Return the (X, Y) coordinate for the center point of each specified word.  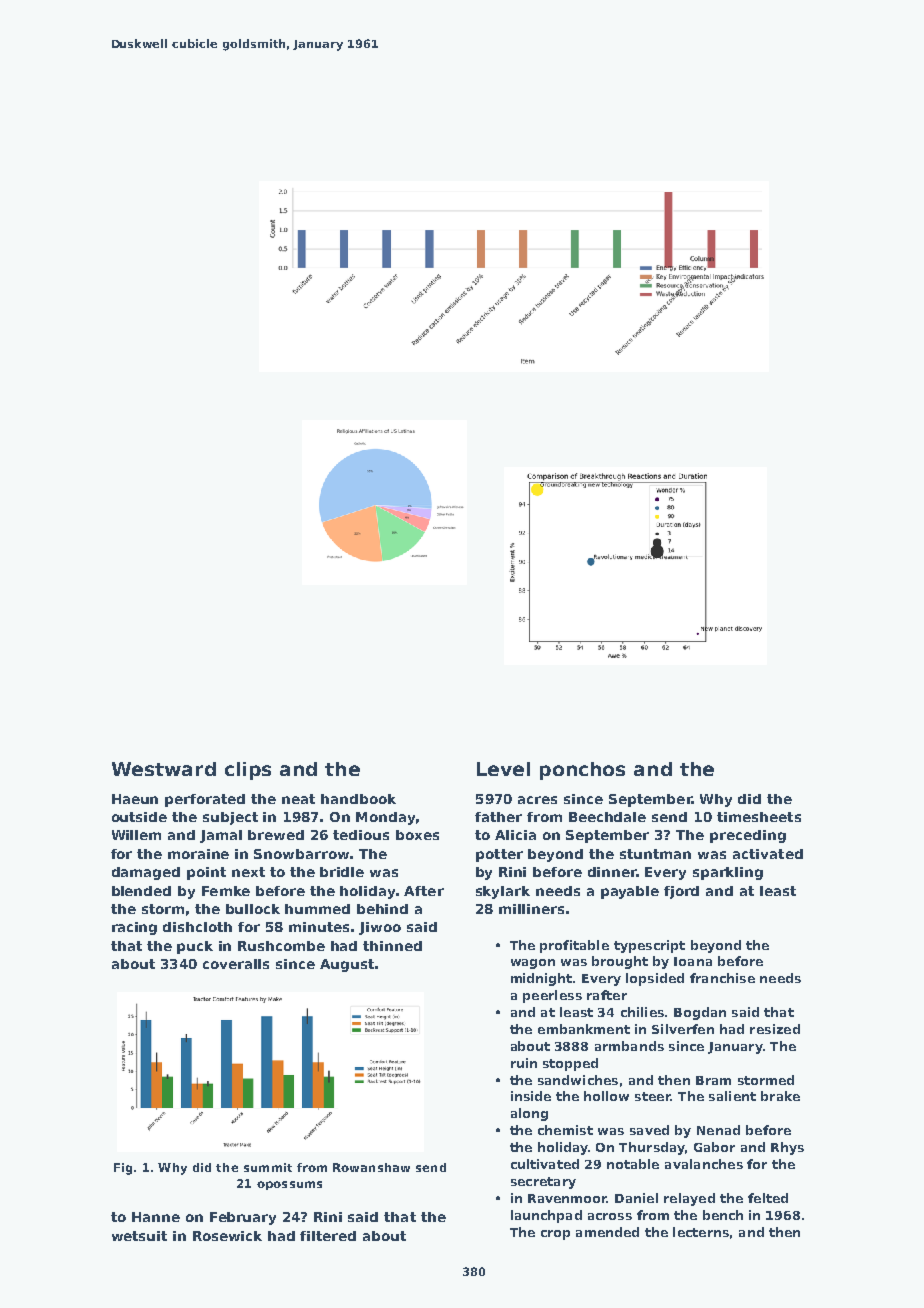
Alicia (515, 835)
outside (139, 817)
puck (195, 947)
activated (768, 854)
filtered (328, 1236)
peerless (552, 996)
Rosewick (227, 1236)
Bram (713, 1080)
